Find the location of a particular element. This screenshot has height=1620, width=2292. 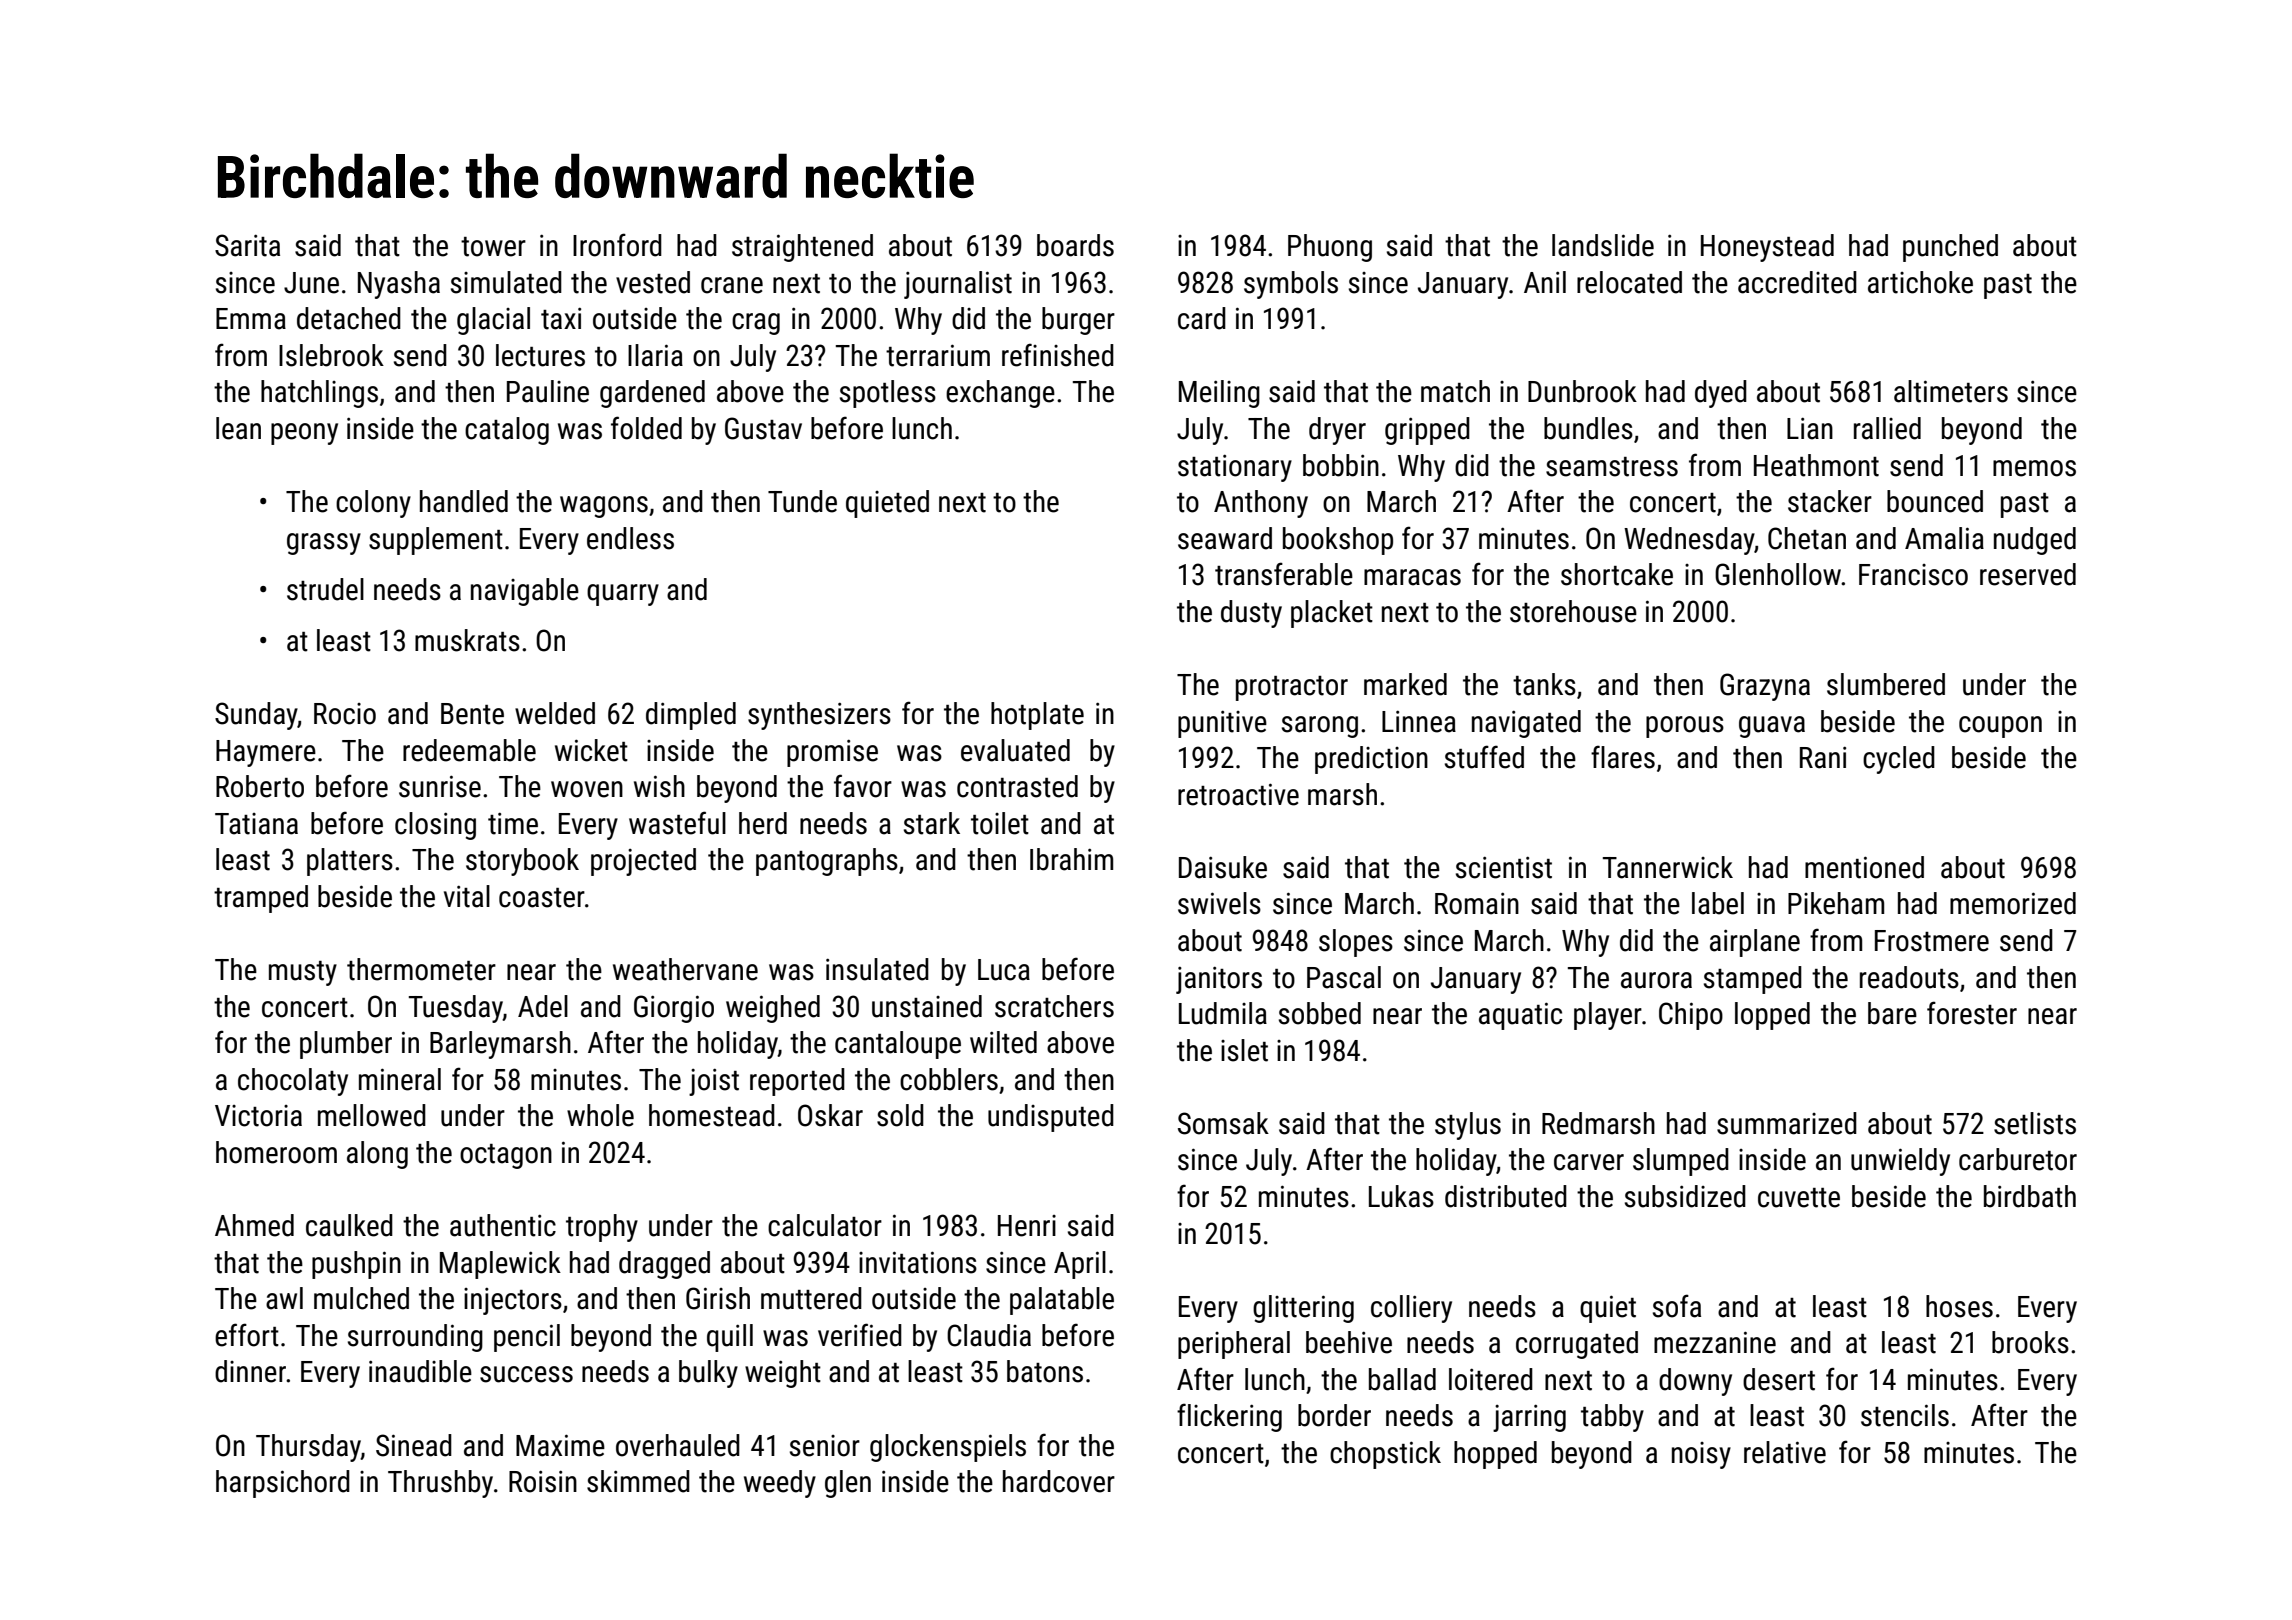

sofa is located at coordinates (1677, 1306).
